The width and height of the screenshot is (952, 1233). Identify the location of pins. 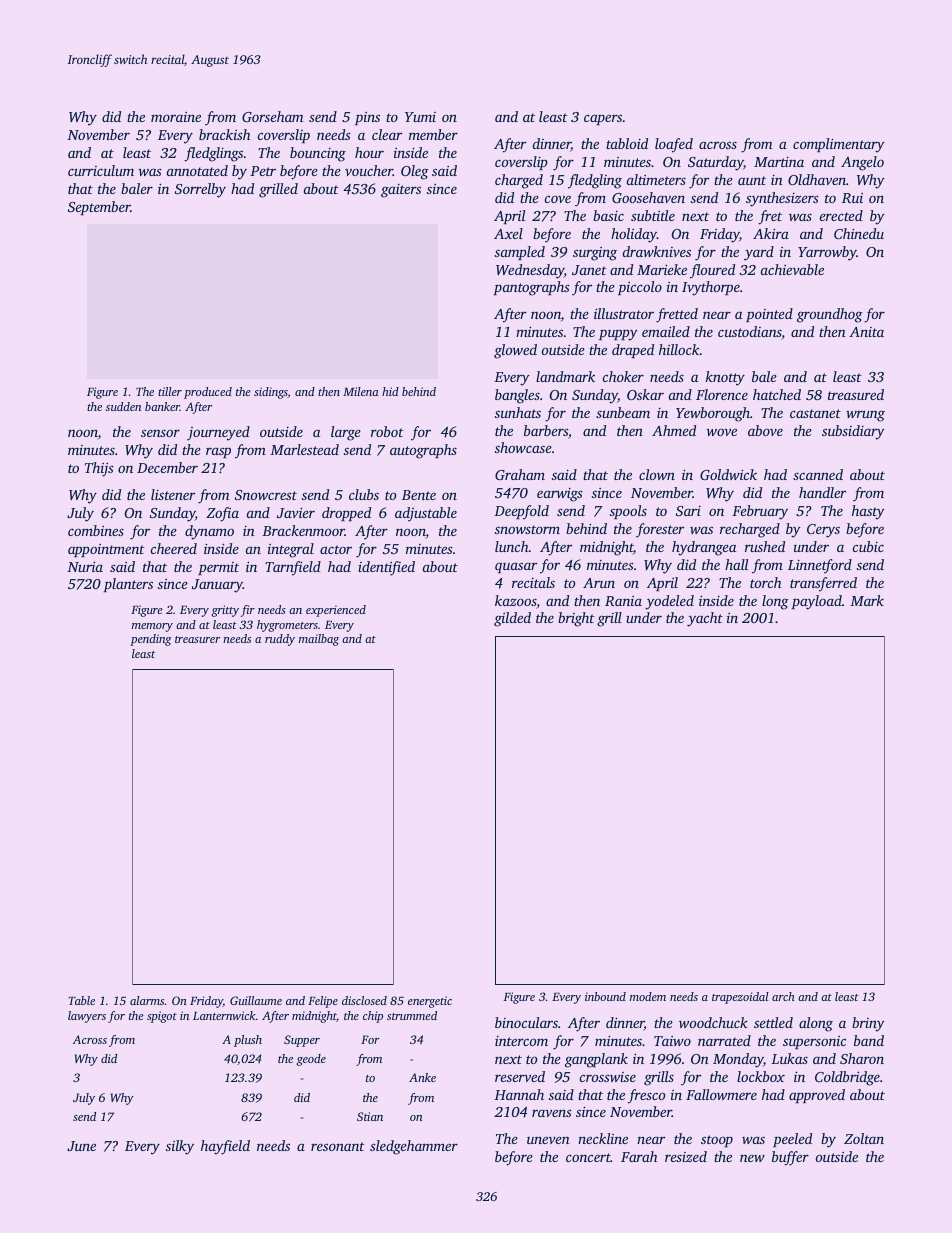
(367, 118).
